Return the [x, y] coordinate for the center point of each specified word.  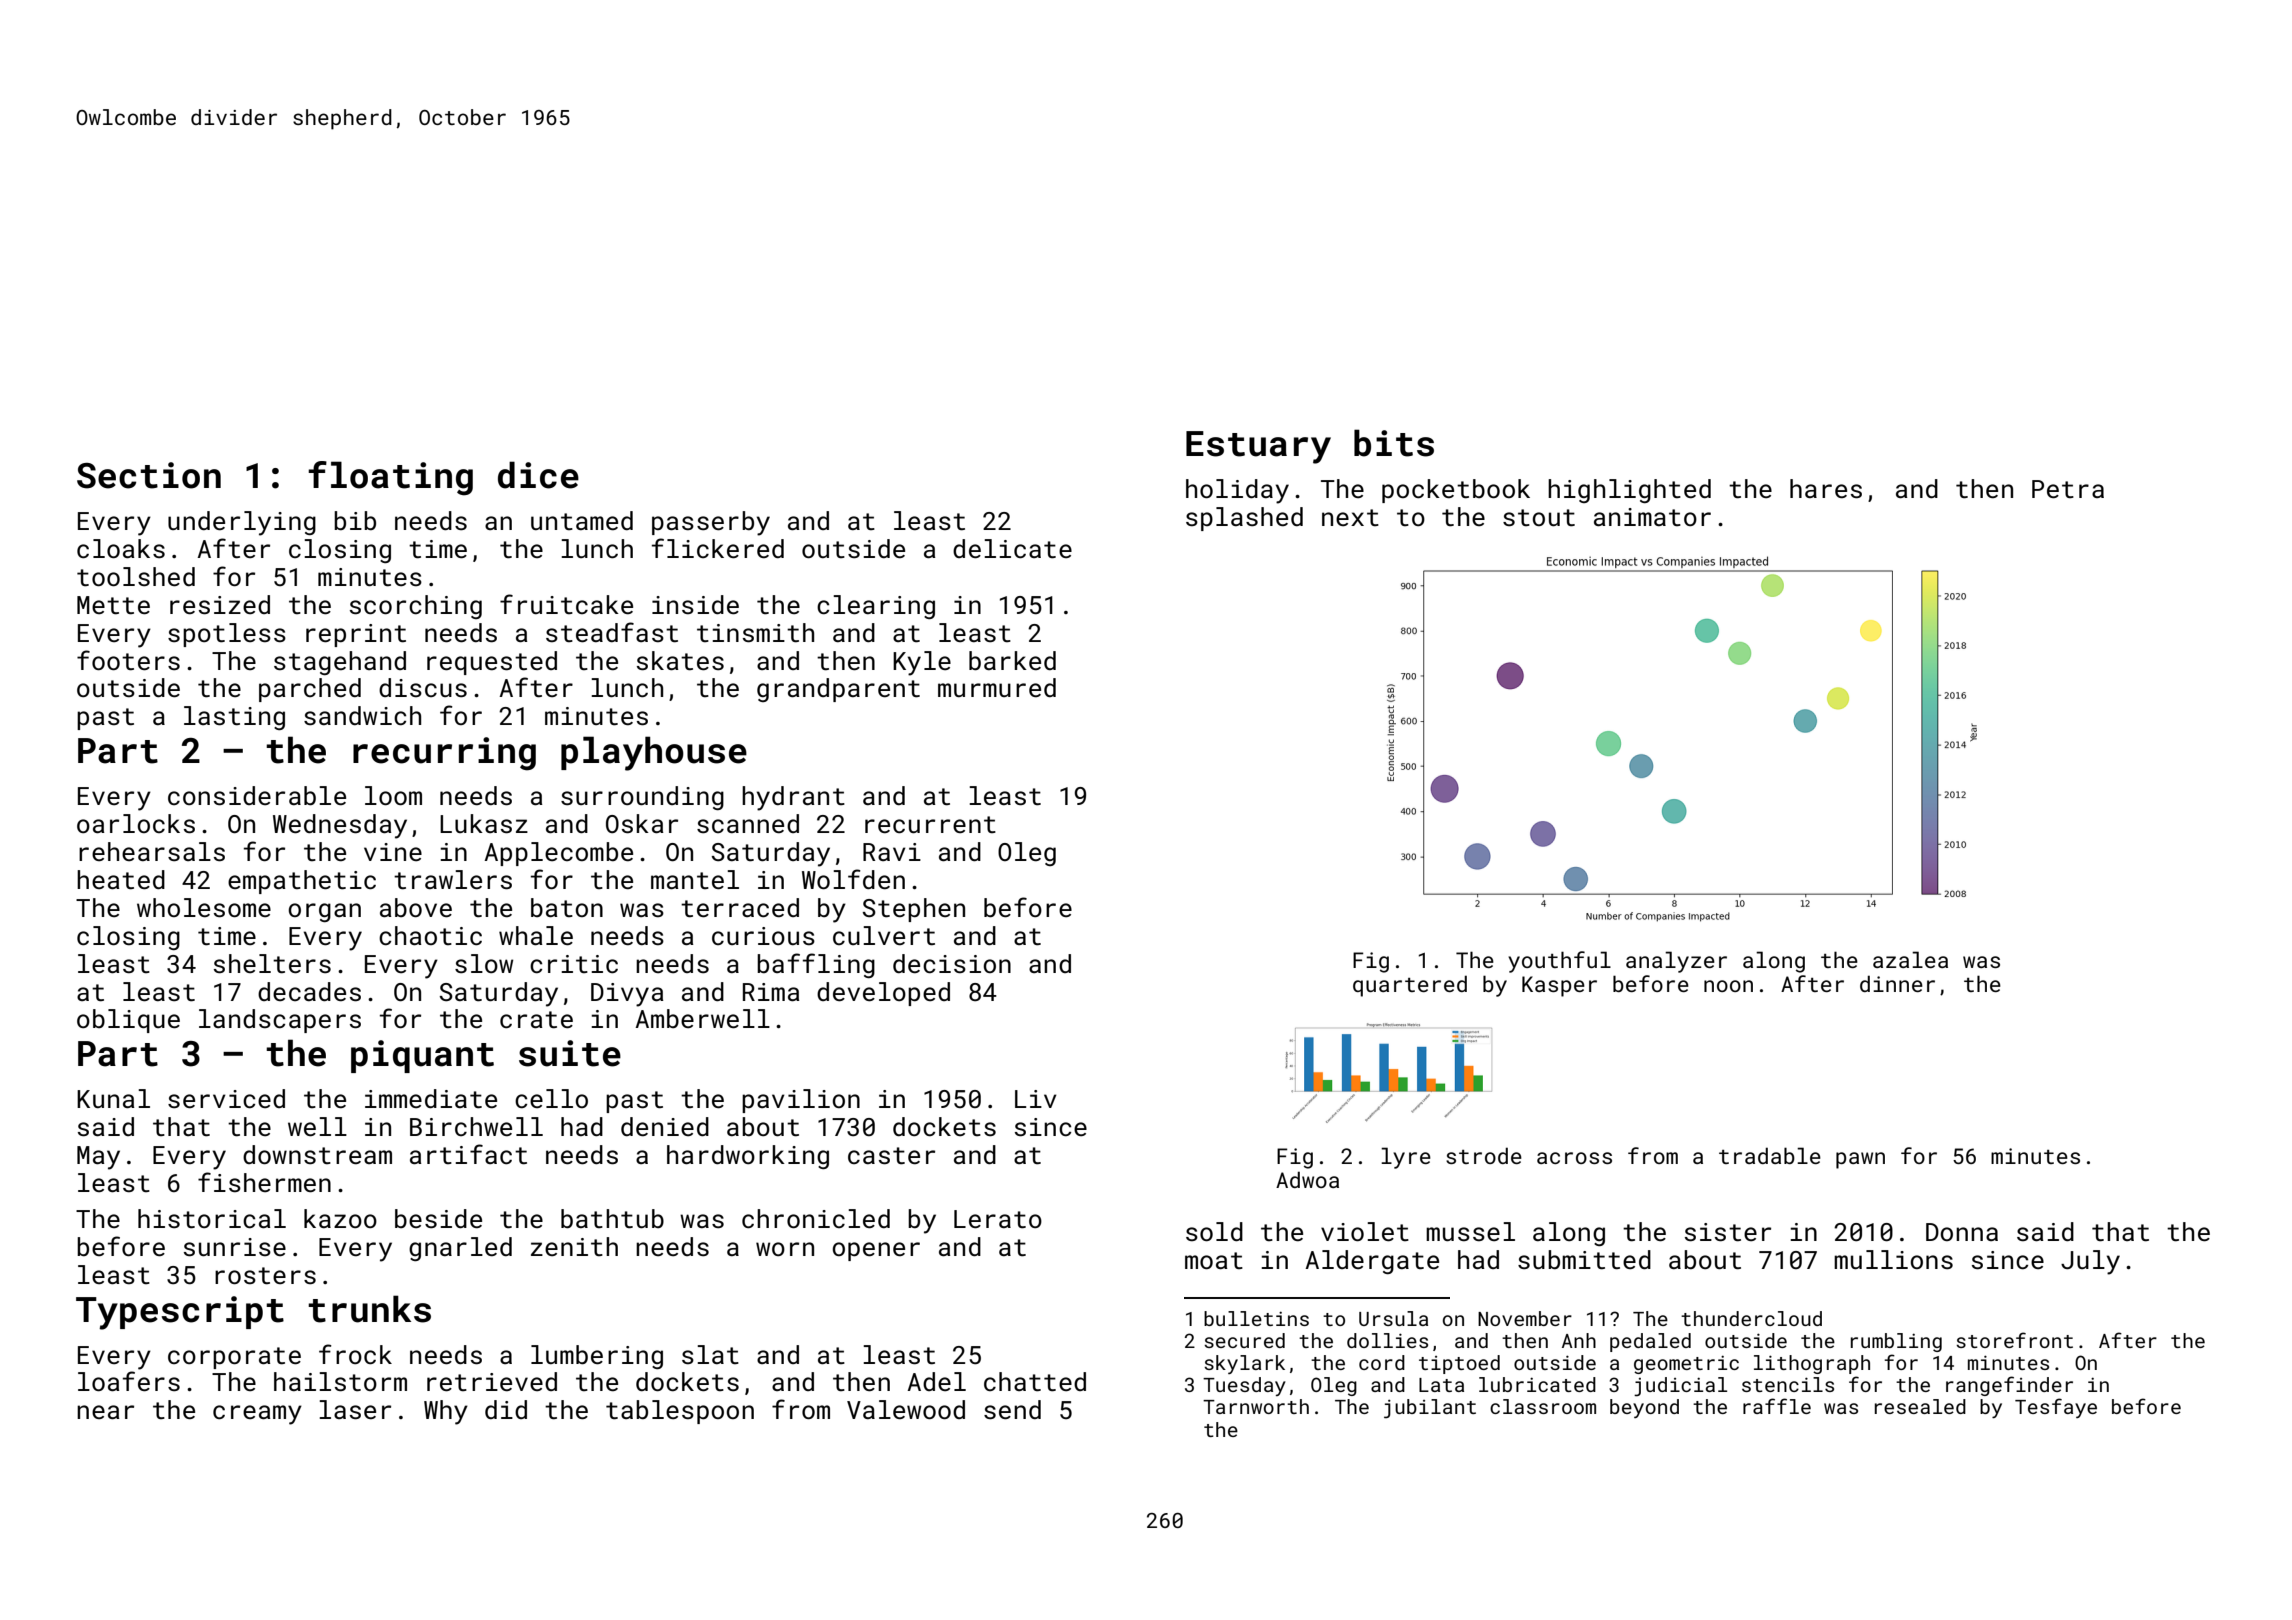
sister [1728, 1232]
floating [390, 478]
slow [484, 964]
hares [1826, 489]
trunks [369, 1309]
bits [1394, 443]
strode [1484, 1155]
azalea [1910, 959]
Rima [771, 992]
